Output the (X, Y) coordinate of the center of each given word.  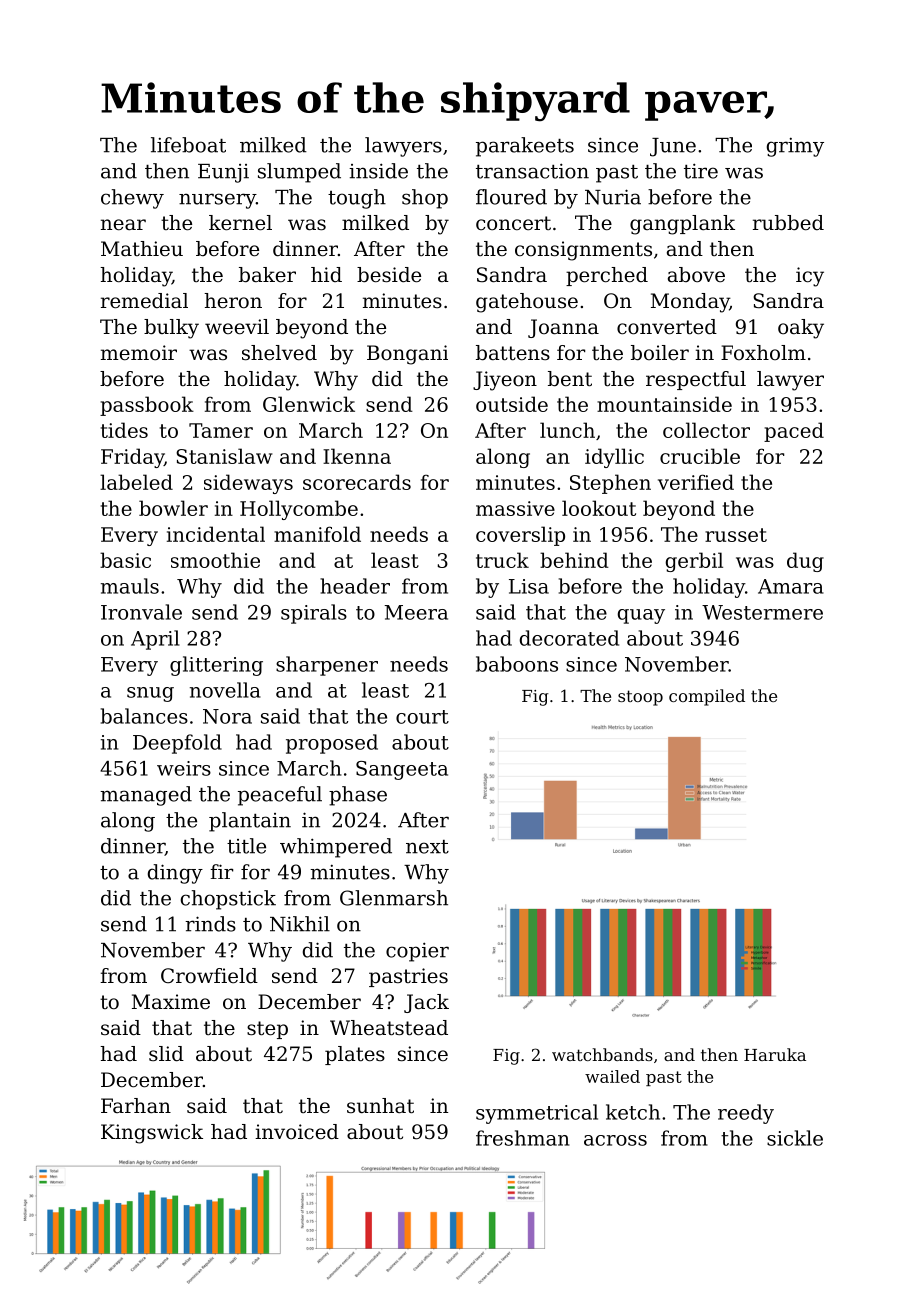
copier (417, 952)
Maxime (171, 1001)
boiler (660, 353)
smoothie (215, 560)
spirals (314, 614)
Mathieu (142, 248)
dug (805, 562)
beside (389, 275)
